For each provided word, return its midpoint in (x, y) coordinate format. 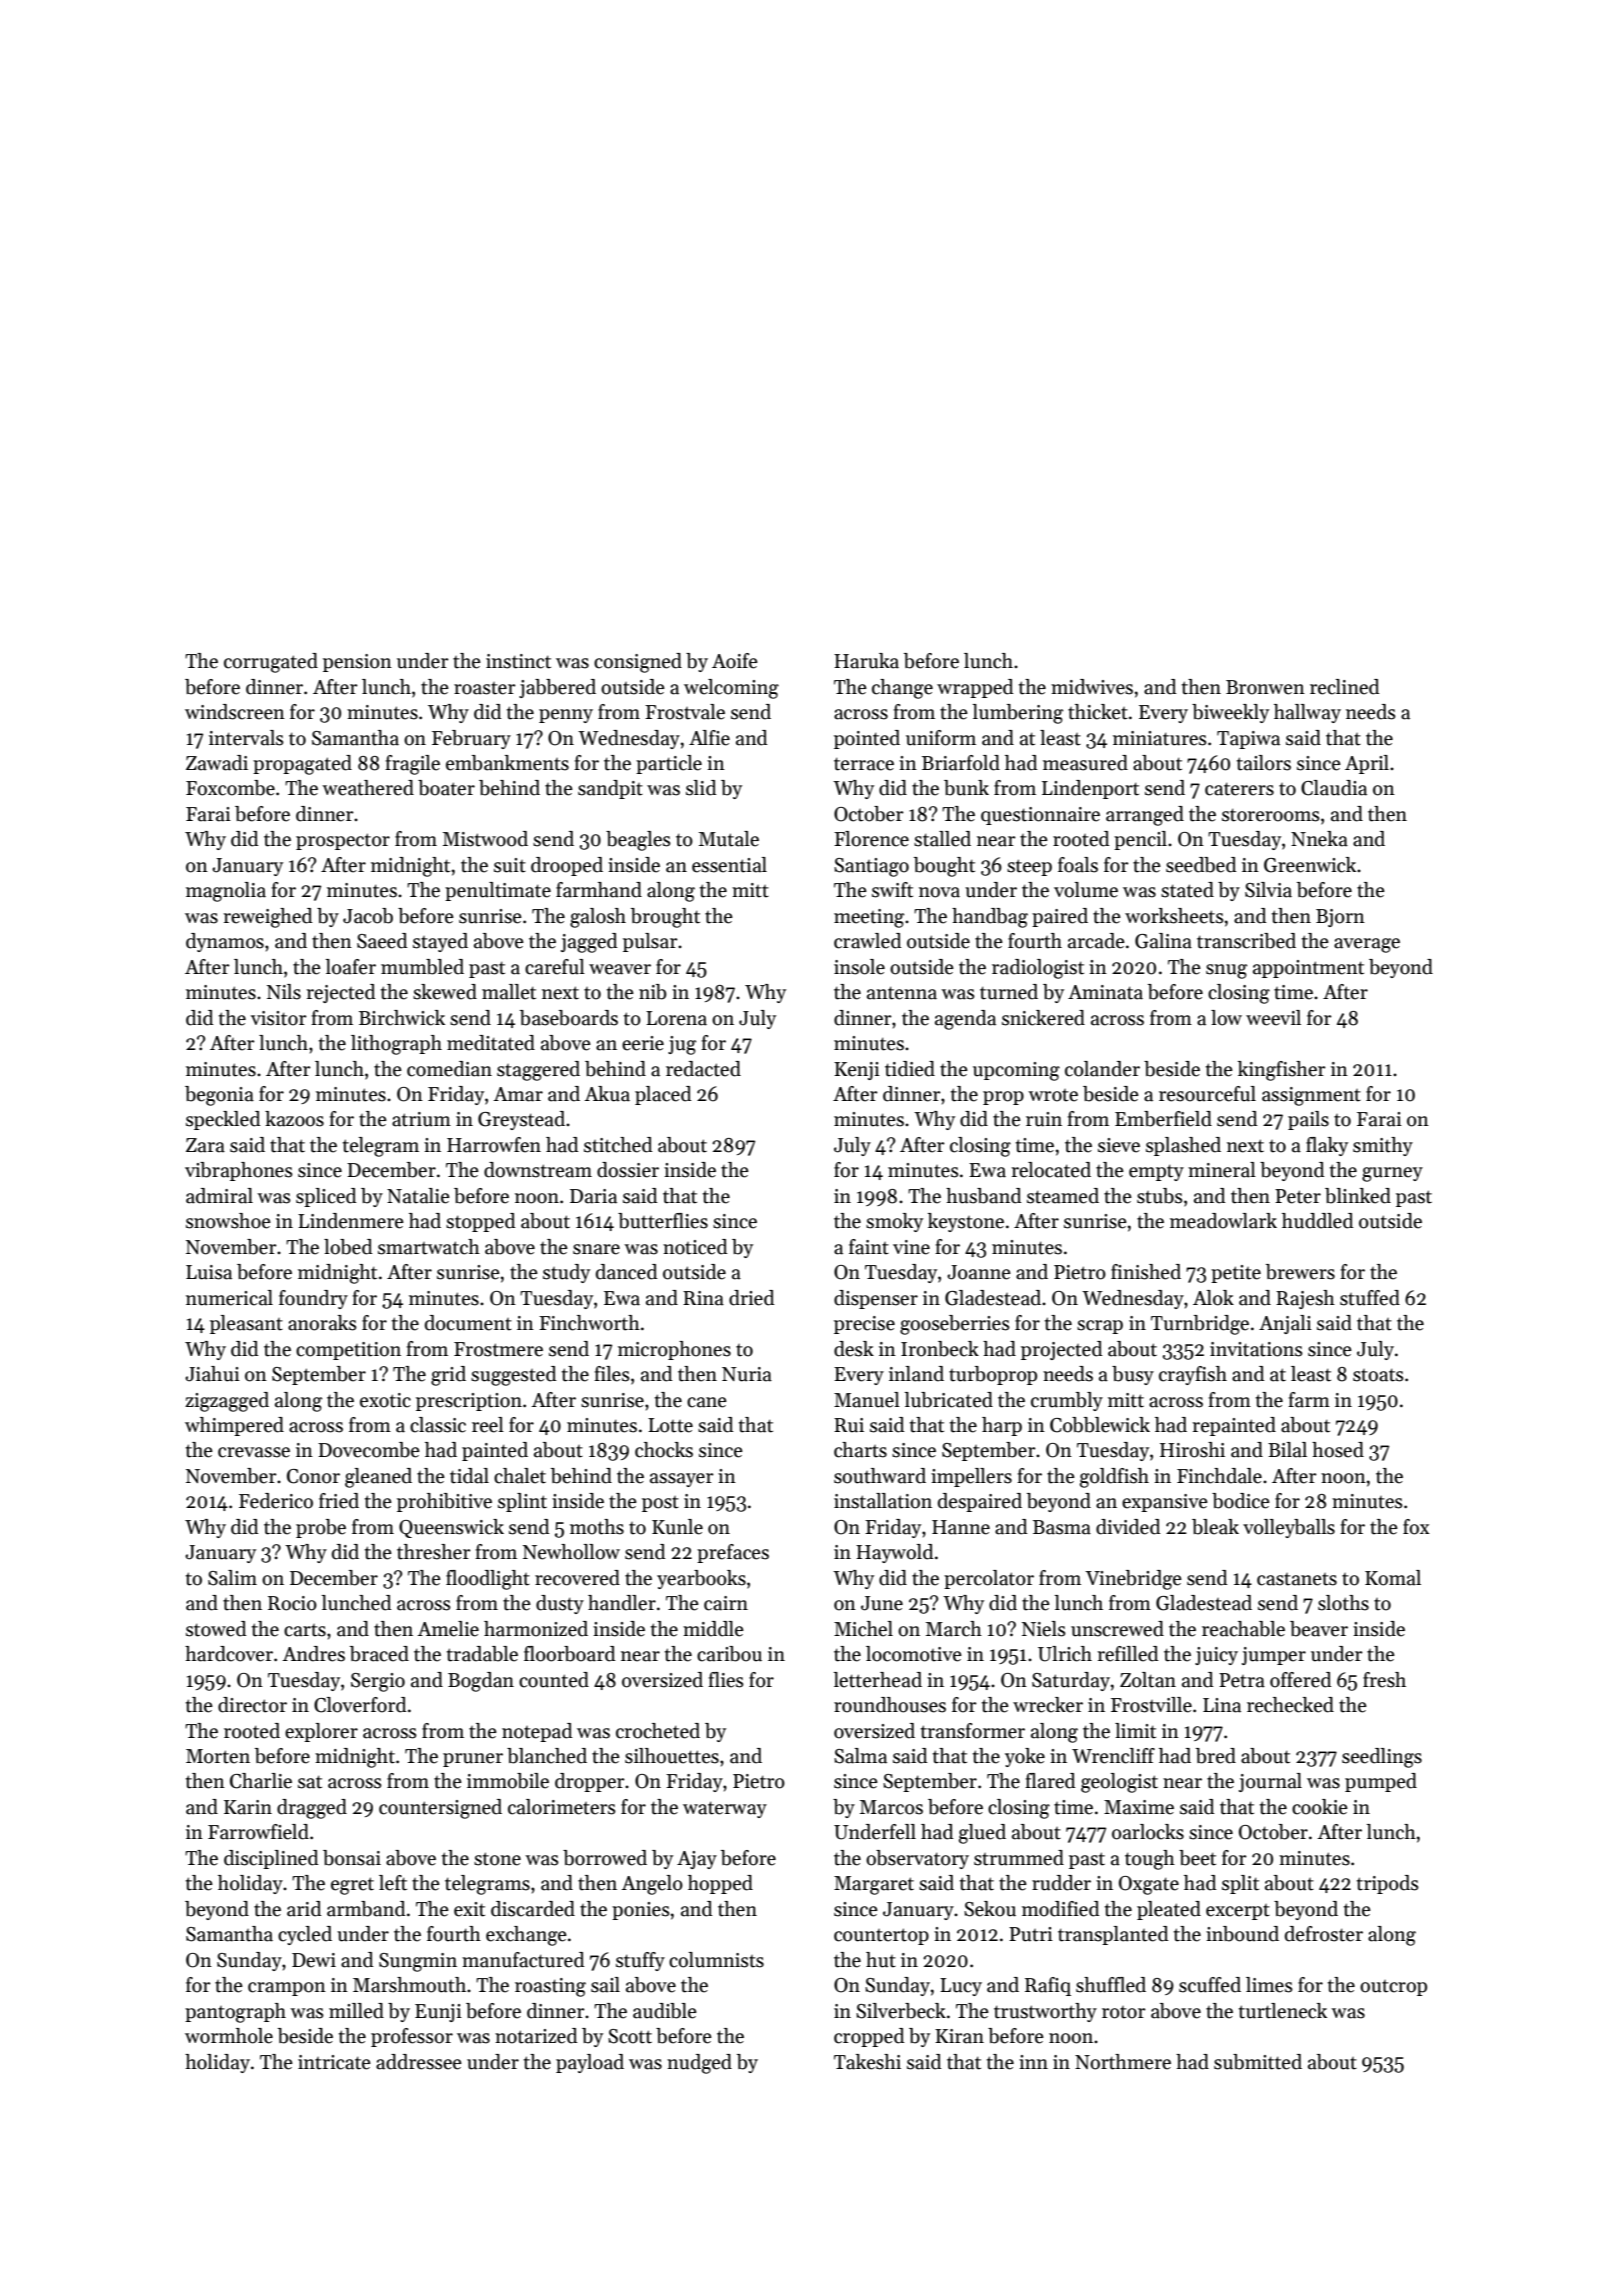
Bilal (1287, 1450)
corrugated (271, 663)
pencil (1140, 840)
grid (448, 1376)
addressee (419, 2062)
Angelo (652, 1885)
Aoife (735, 661)
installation (883, 1501)
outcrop (1393, 1988)
